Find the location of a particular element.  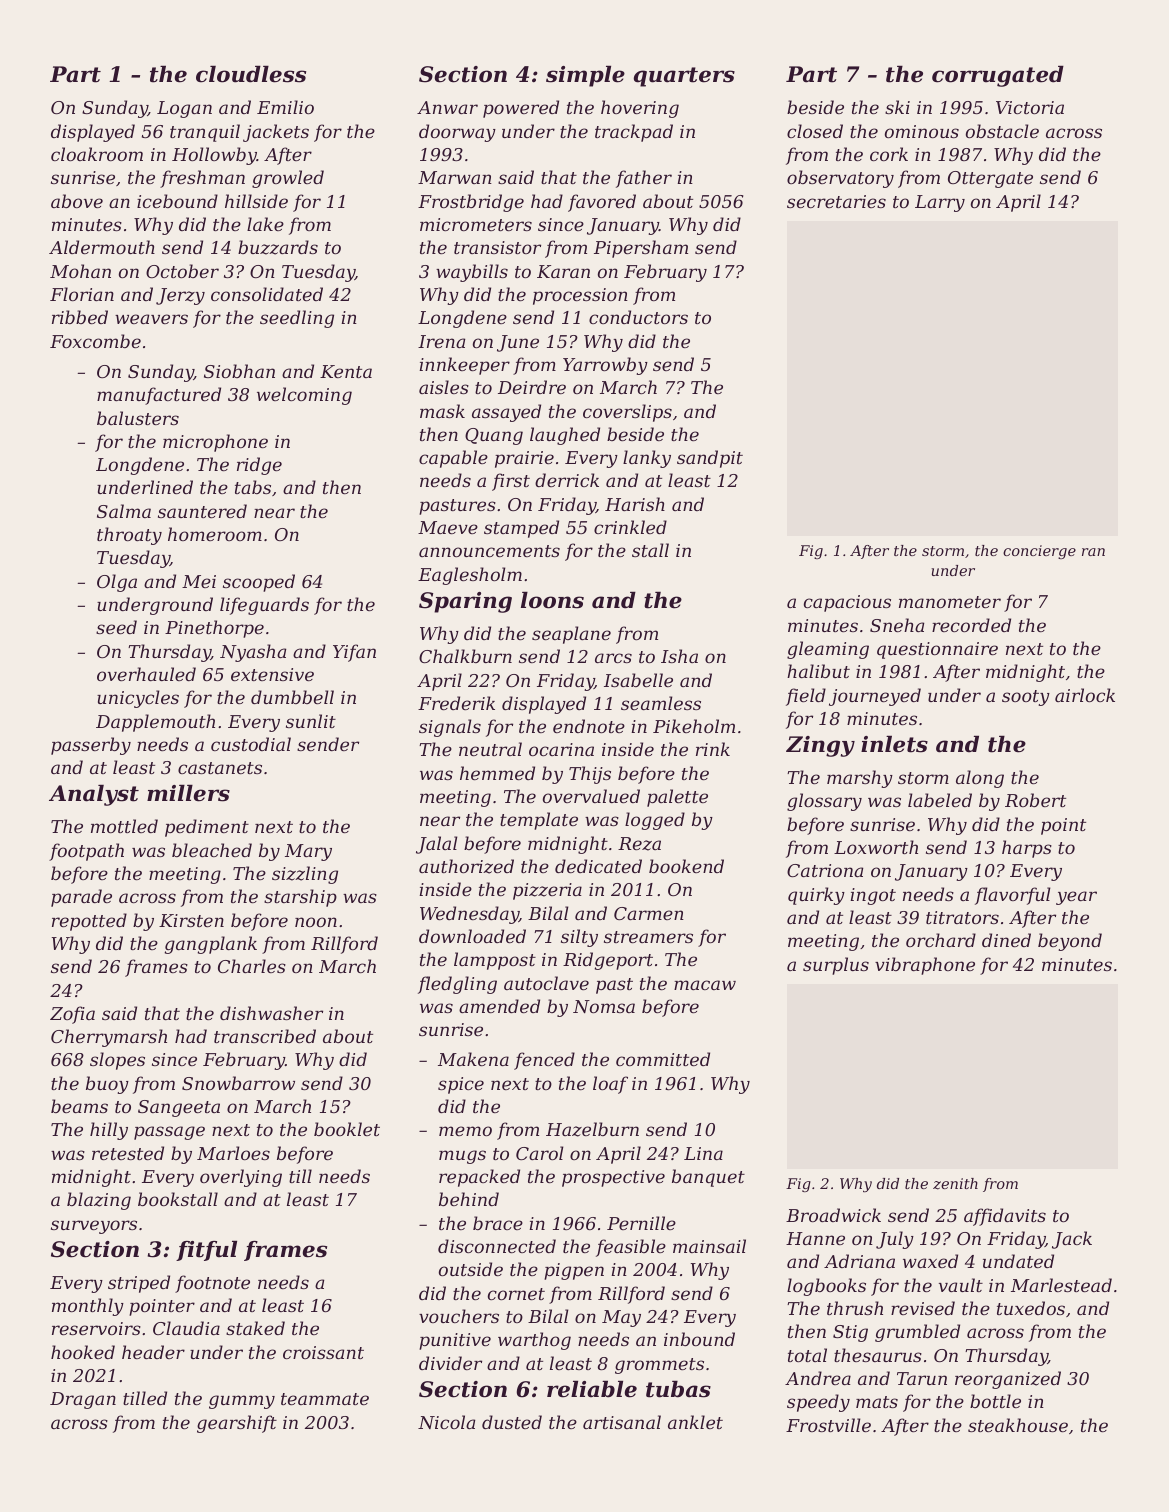

October is located at coordinates (182, 271).
